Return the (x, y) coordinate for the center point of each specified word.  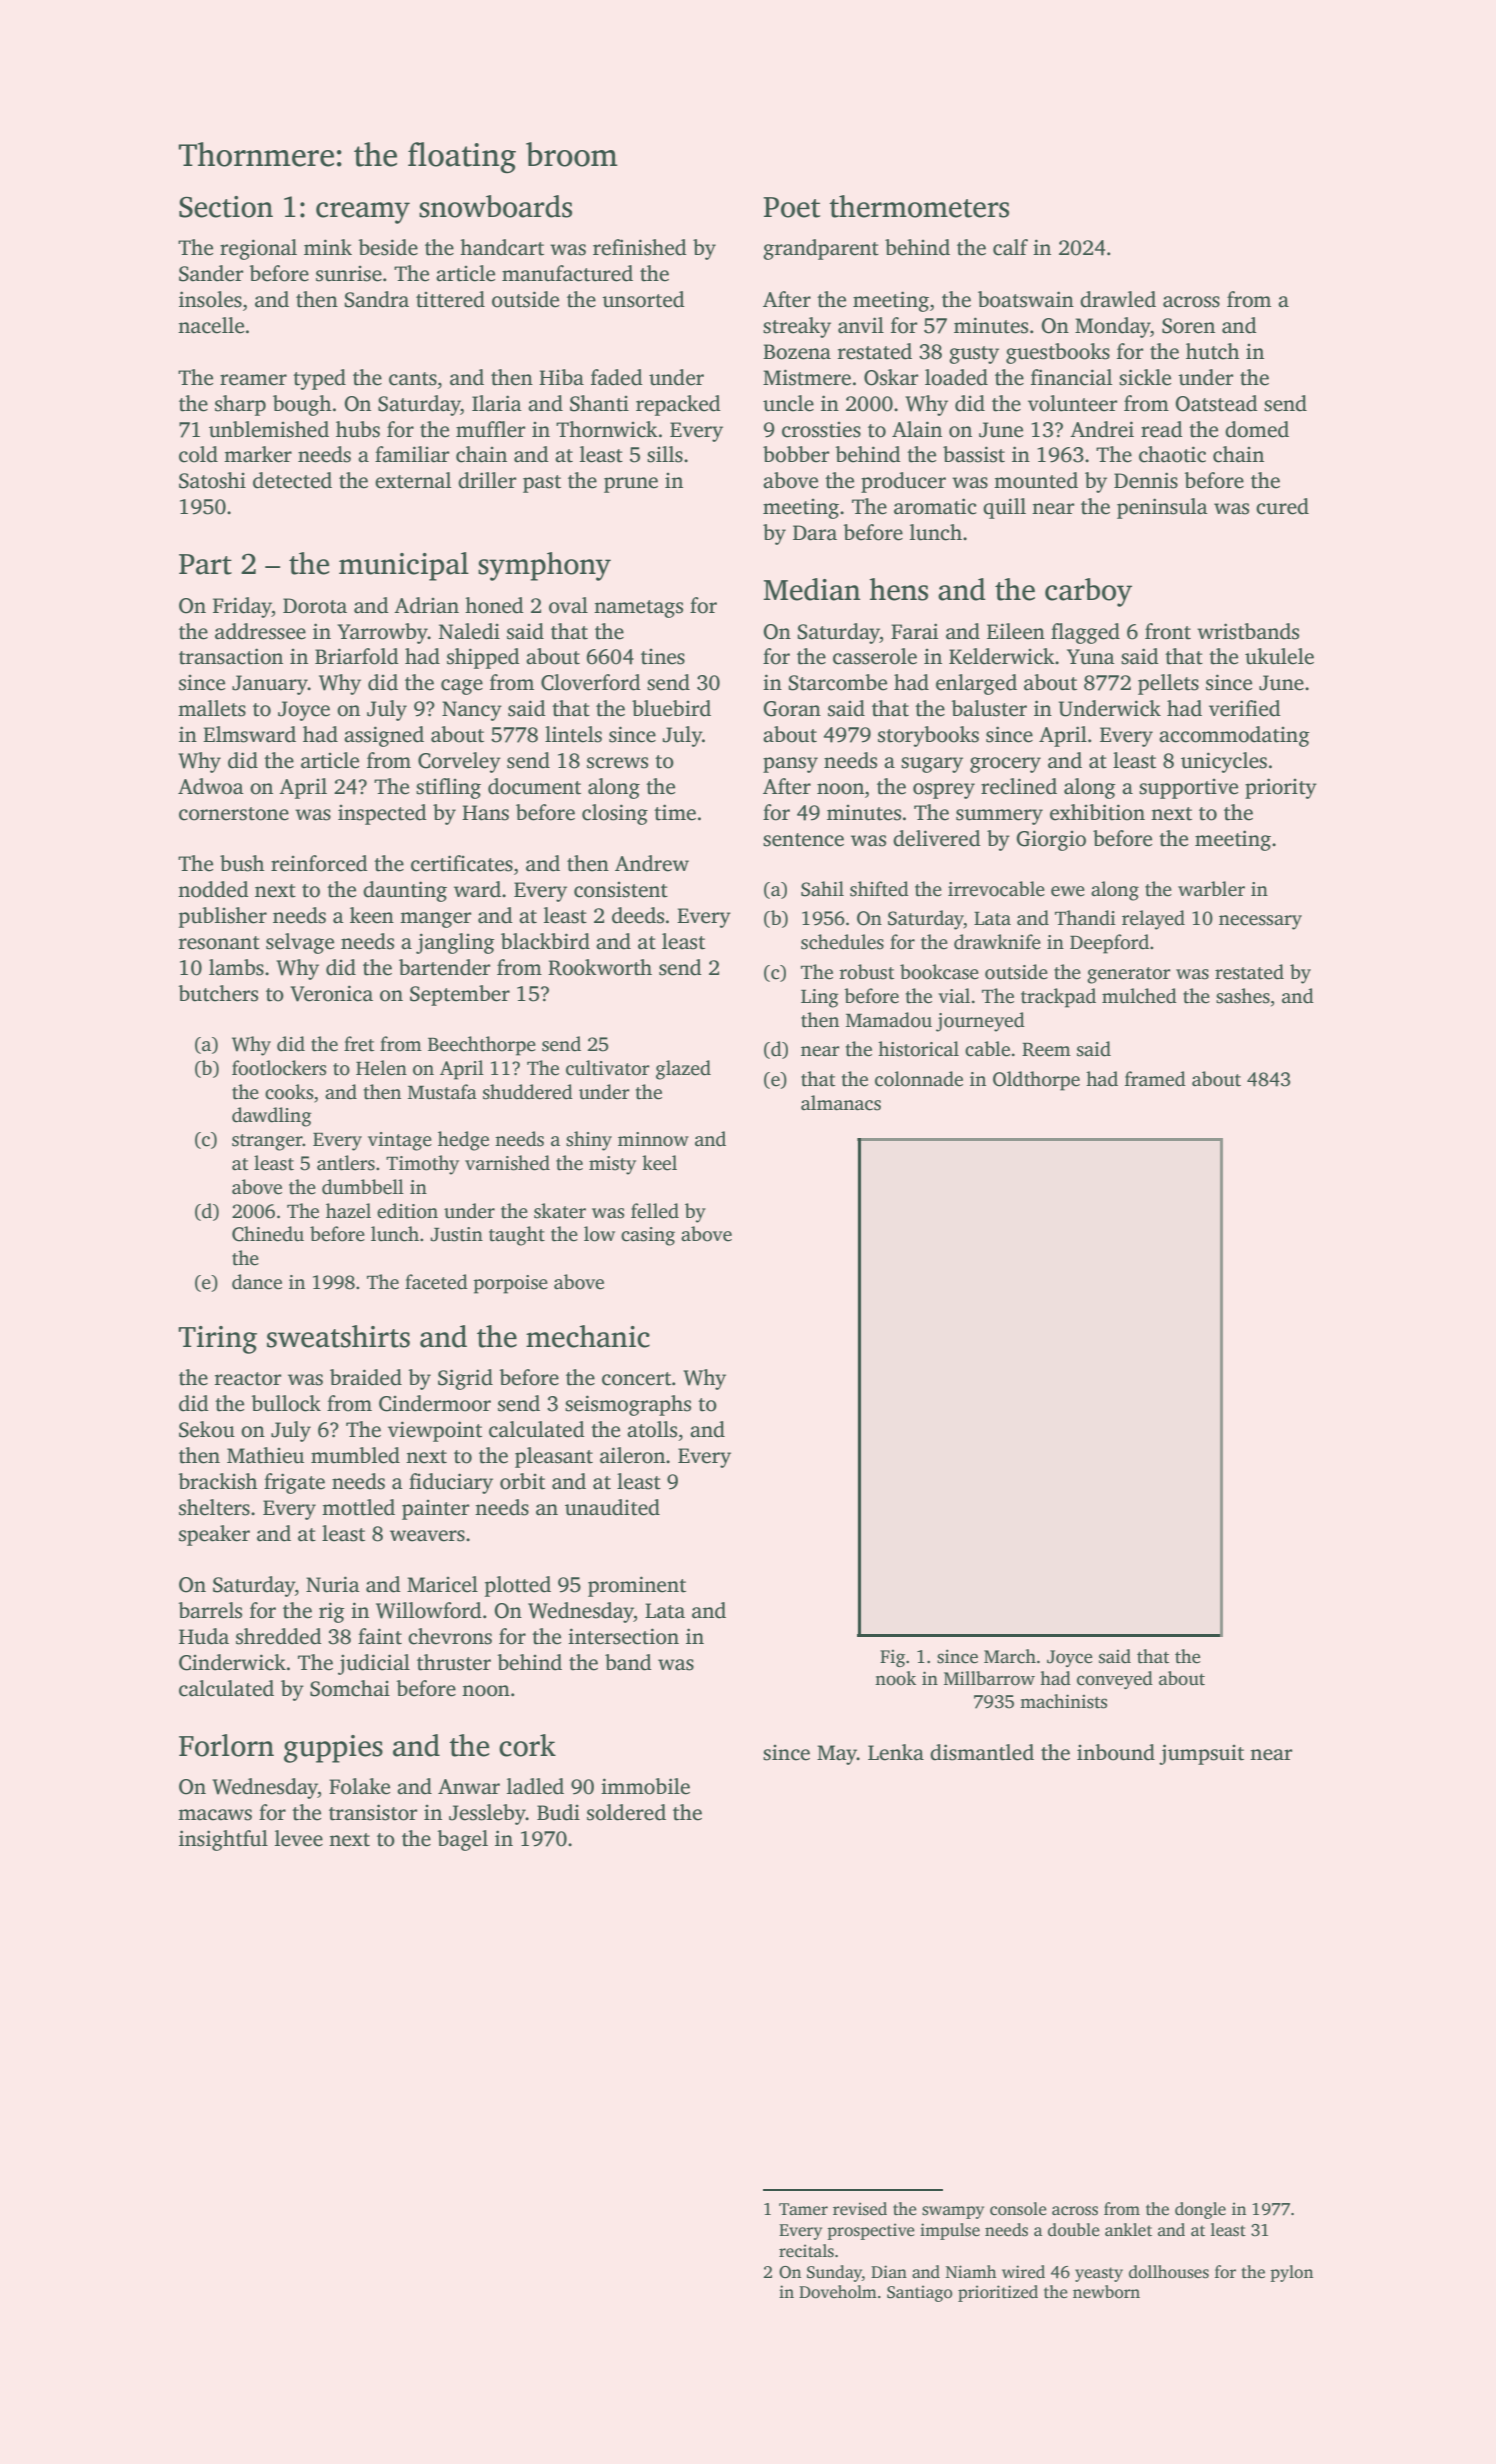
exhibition (1097, 812)
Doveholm (838, 2292)
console (1018, 2209)
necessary (1260, 922)
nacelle (211, 325)
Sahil (822, 889)
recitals (806, 2251)
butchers (218, 993)
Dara (815, 533)
